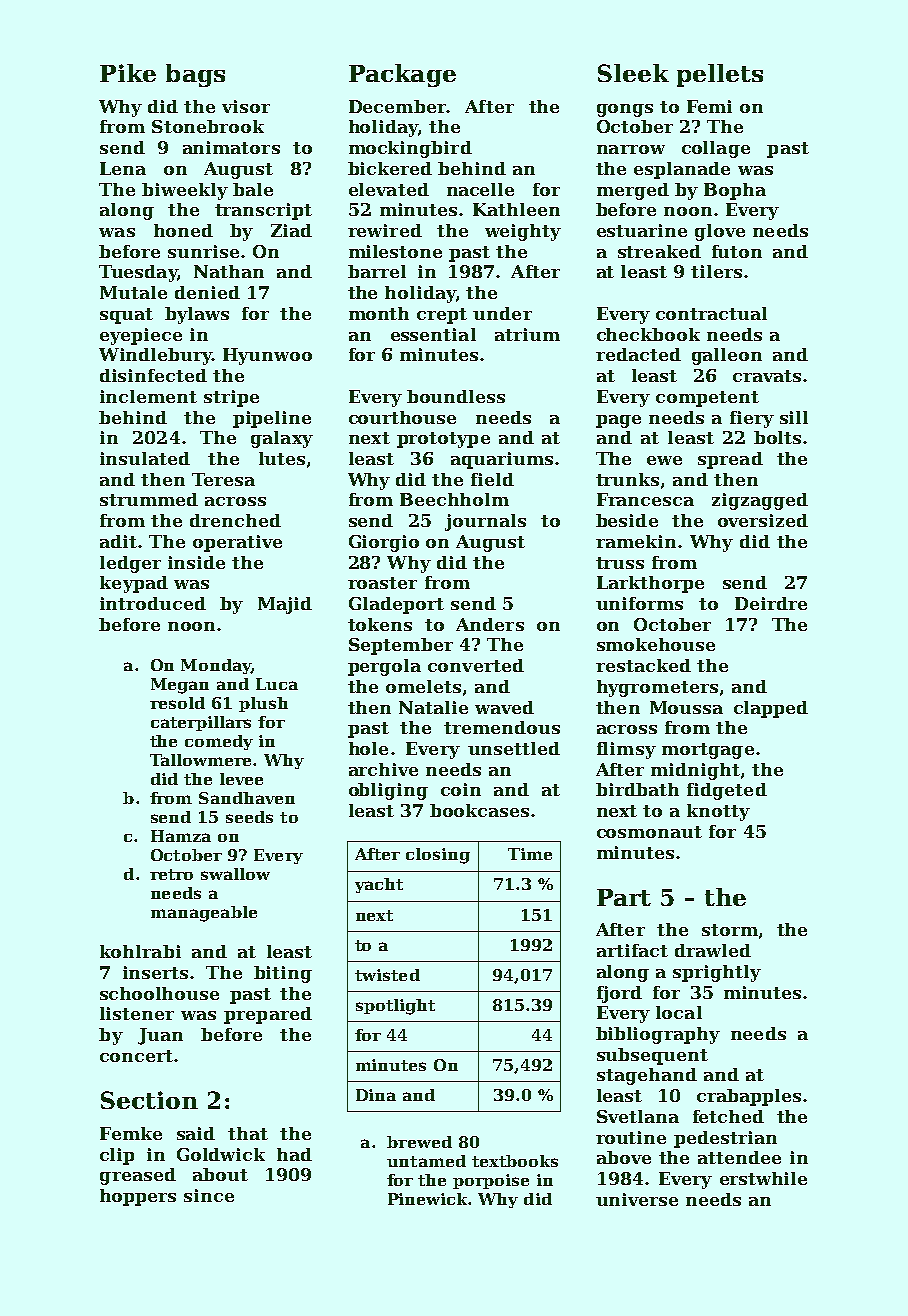  What do you see at coordinates (624, 897) in the screenshot?
I see `Part` at bounding box center [624, 897].
